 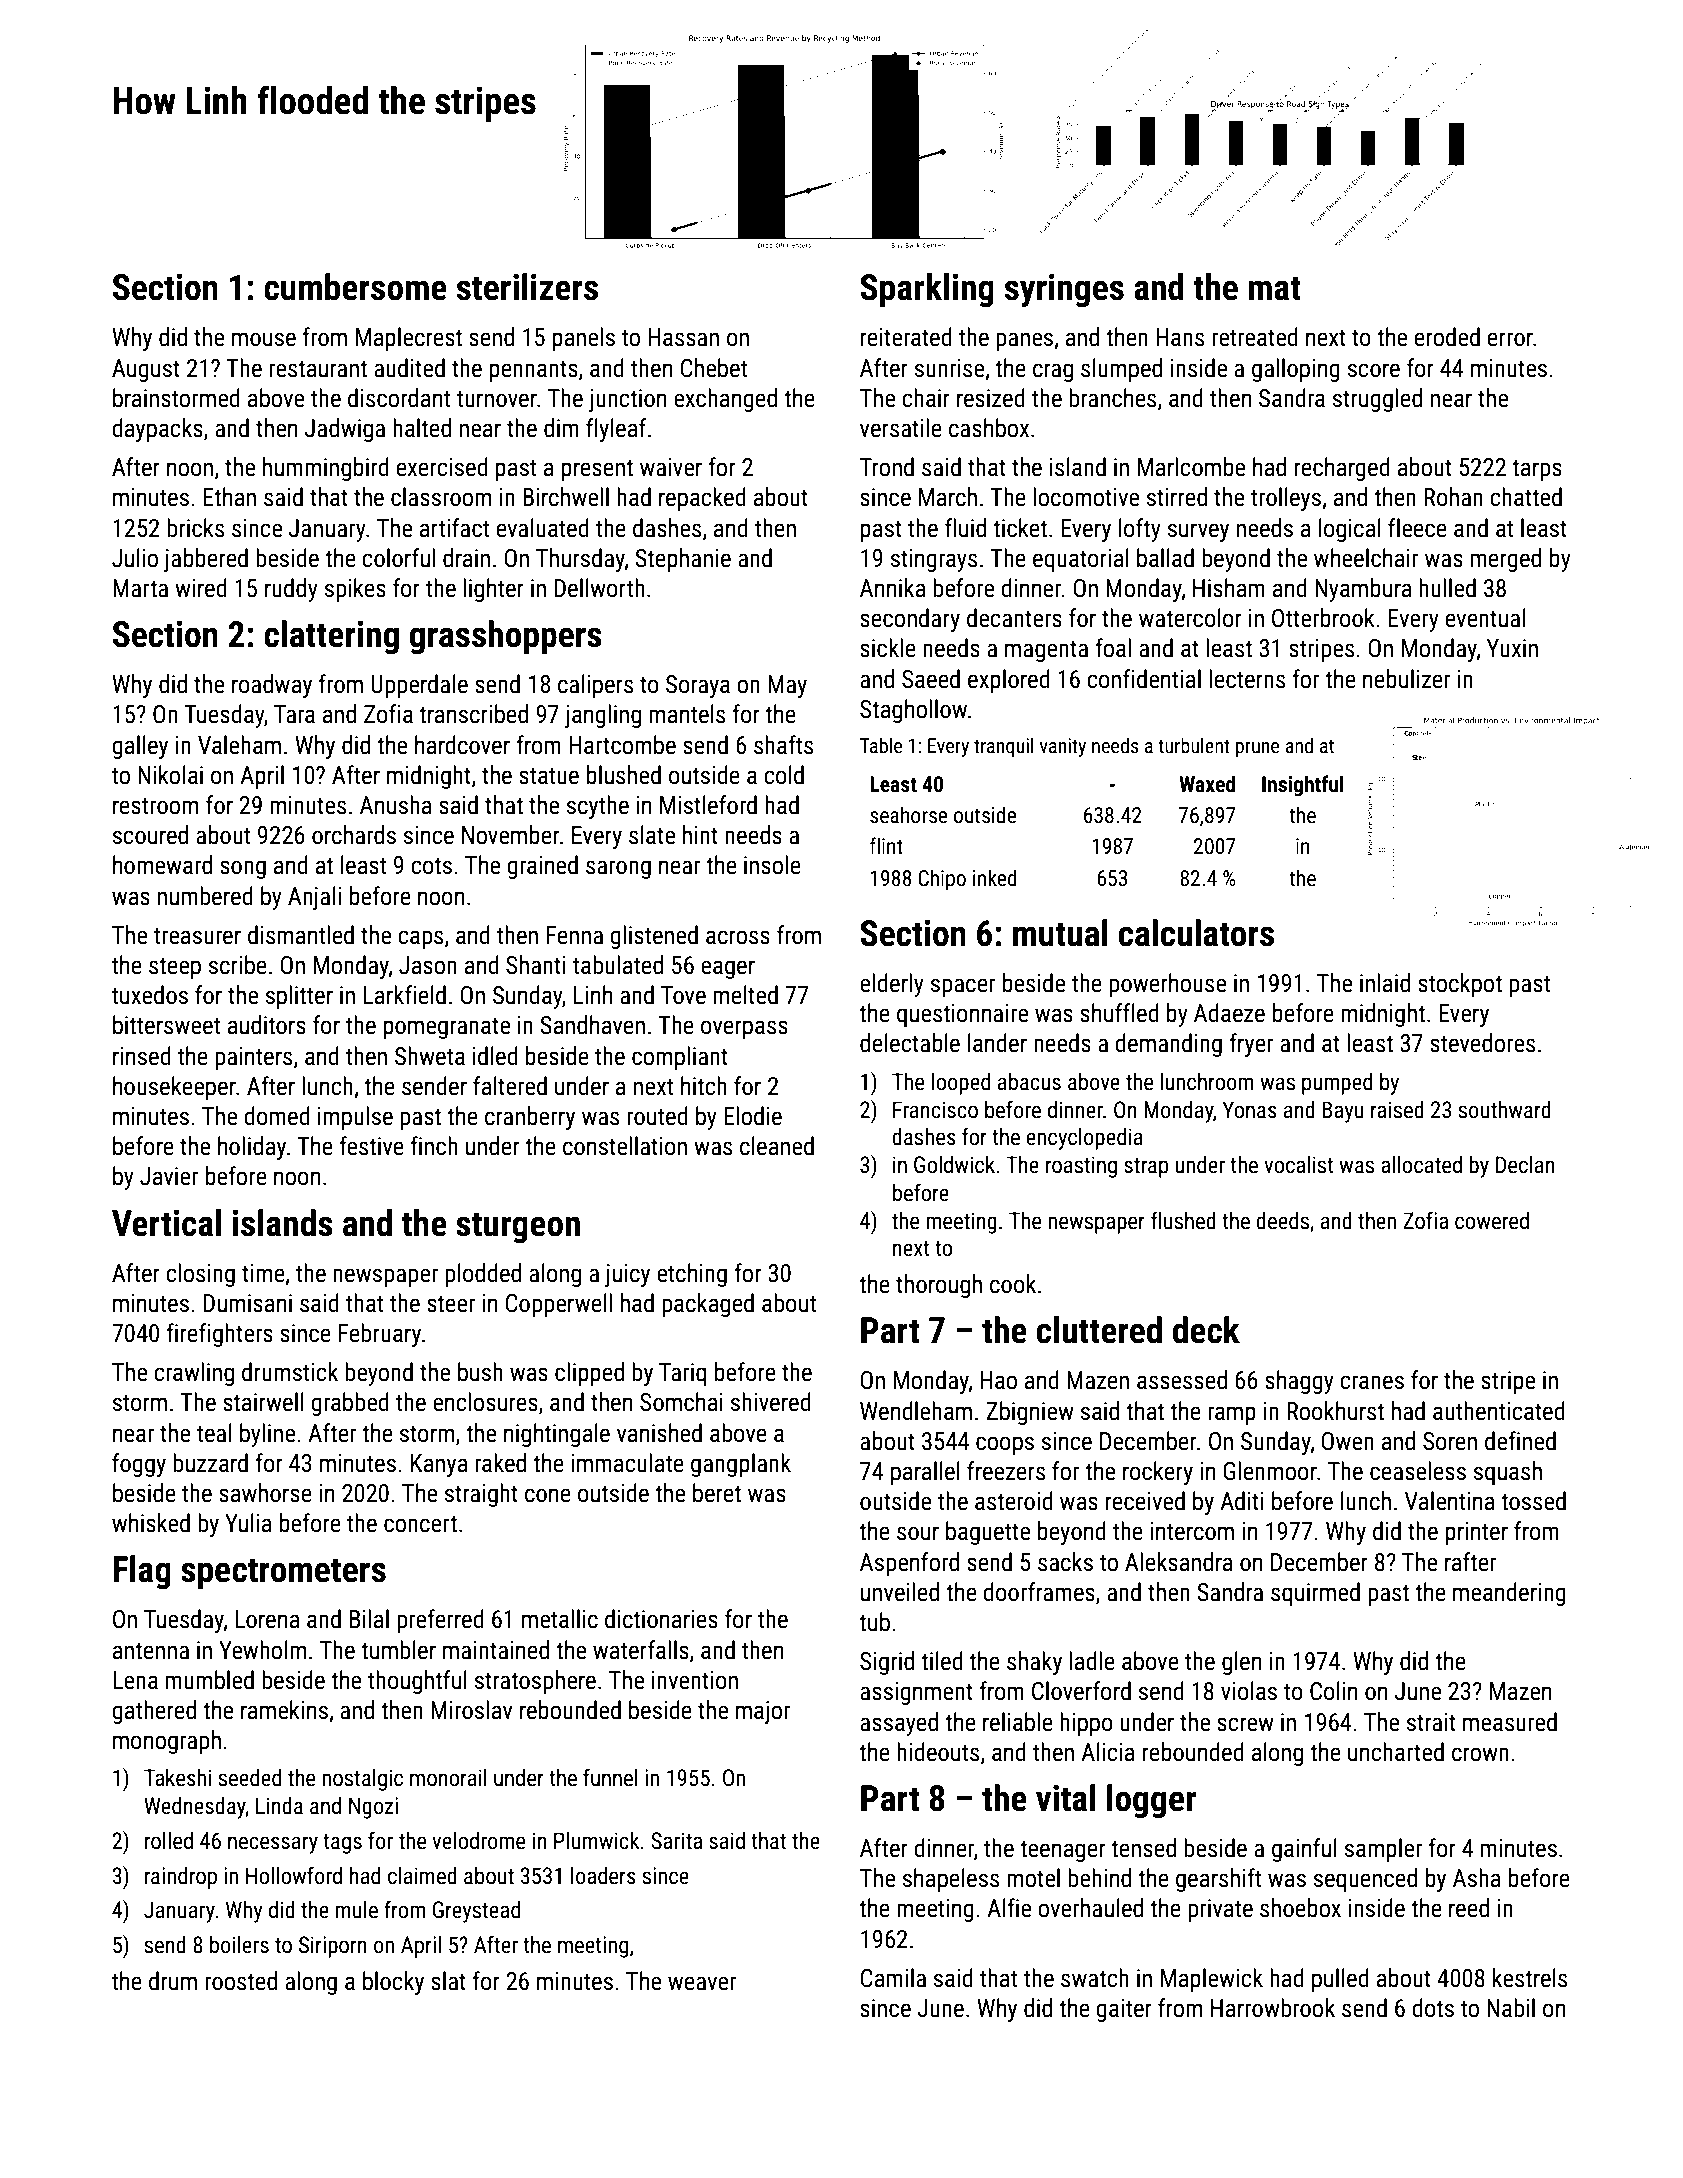 What do you see at coordinates (1060, 933) in the screenshot?
I see `mutual` at bounding box center [1060, 933].
